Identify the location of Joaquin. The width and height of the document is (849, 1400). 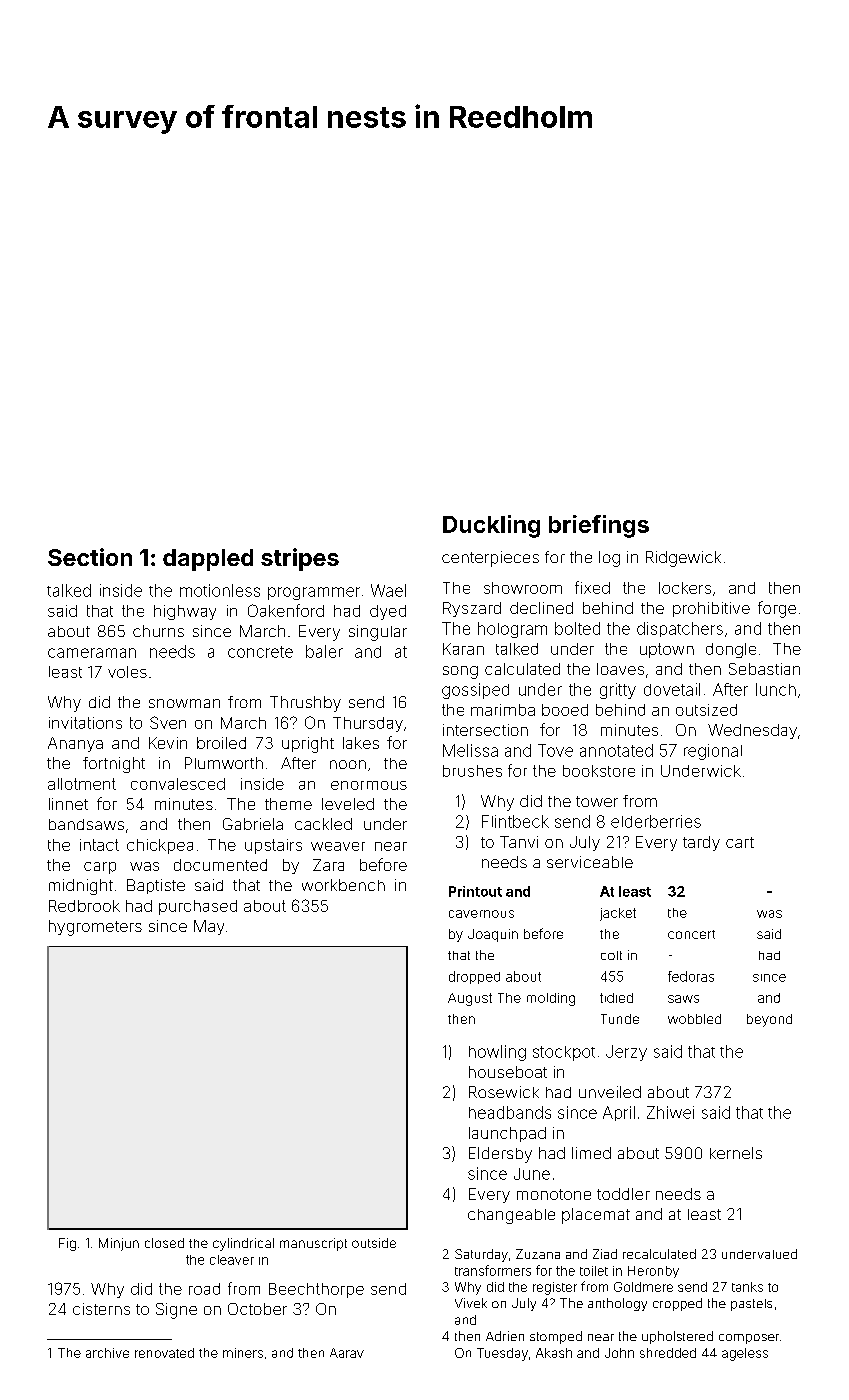
(493, 935).
